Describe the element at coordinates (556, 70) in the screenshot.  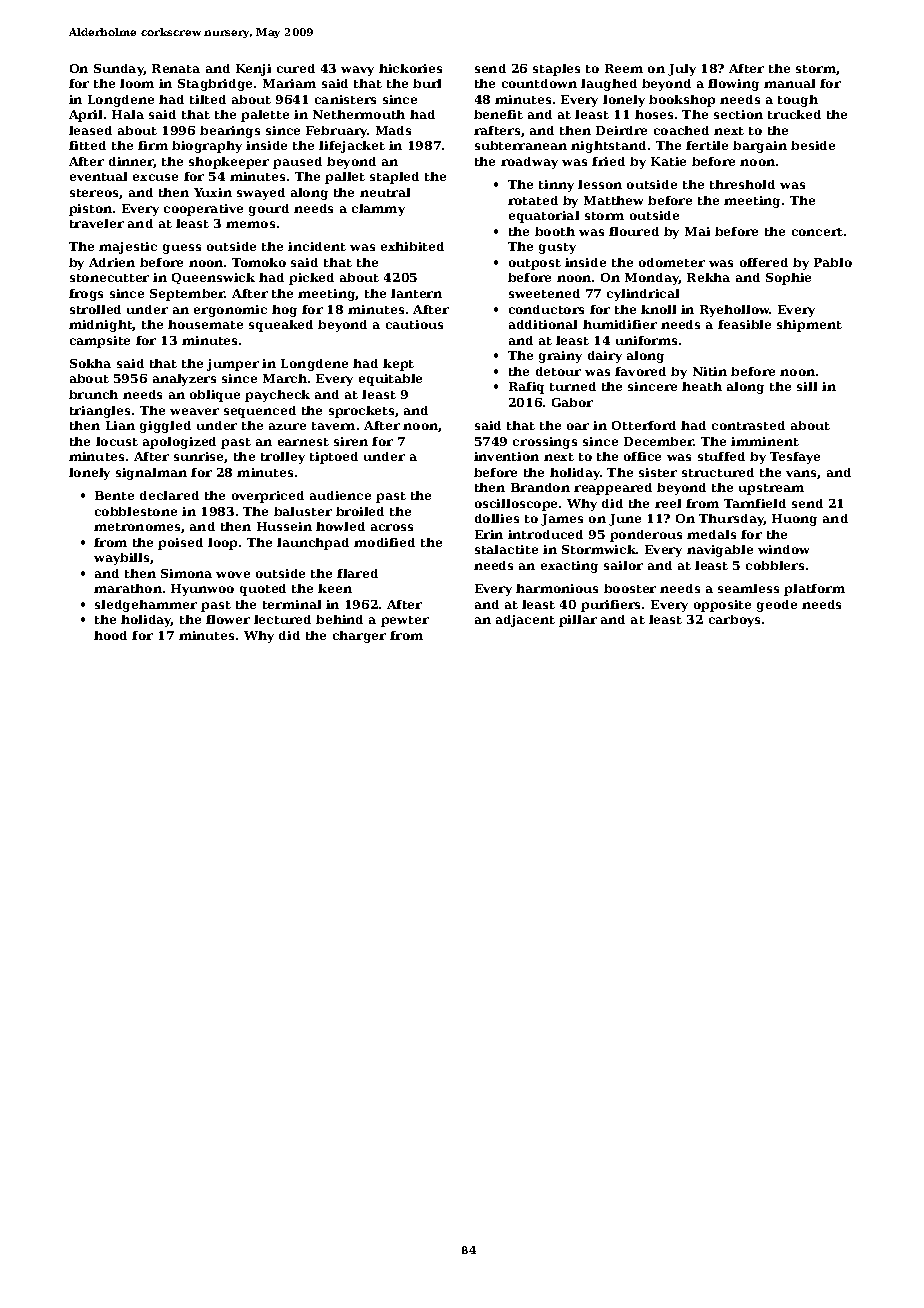
I see `staples` at that location.
